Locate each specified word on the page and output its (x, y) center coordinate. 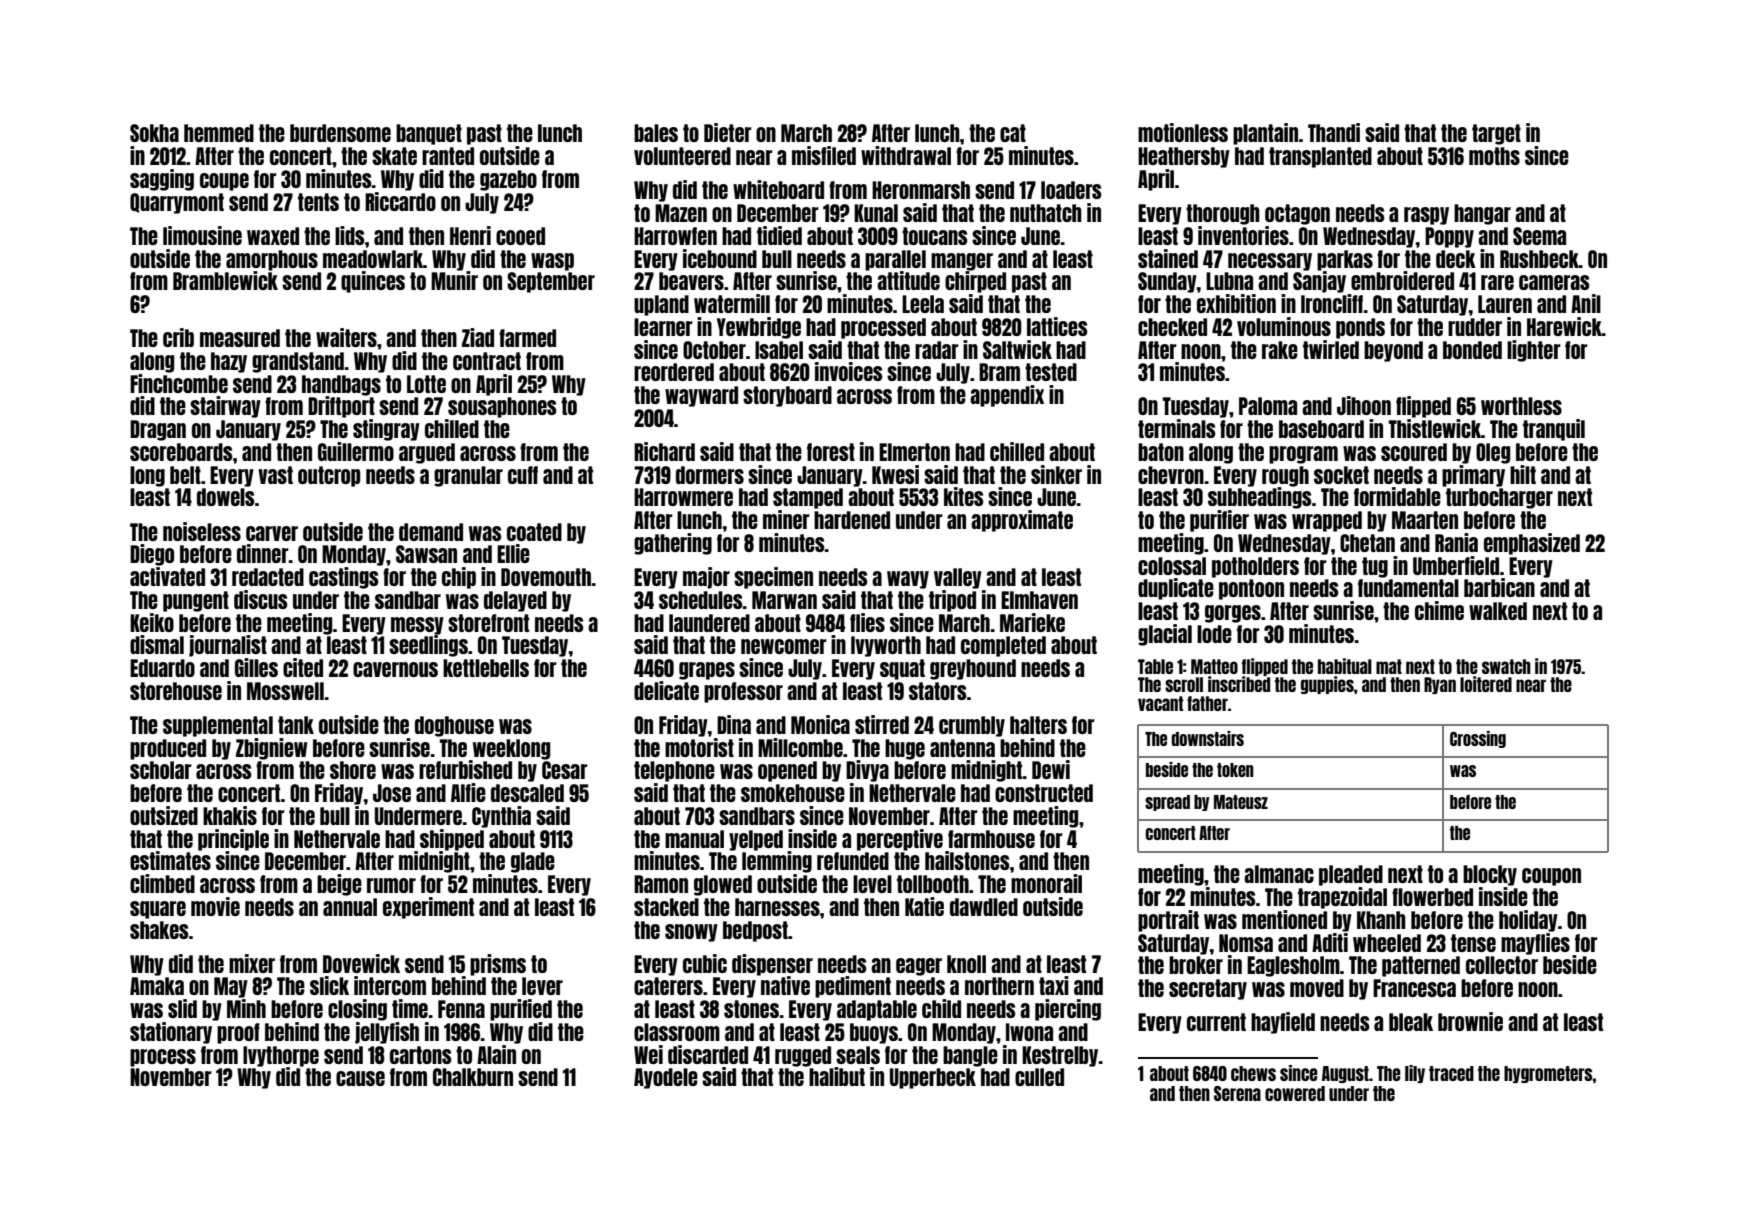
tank (296, 725)
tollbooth (933, 884)
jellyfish (387, 1033)
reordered (674, 372)
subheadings (1259, 498)
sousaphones (502, 407)
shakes (159, 930)
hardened (852, 520)
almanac (1279, 874)
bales (656, 133)
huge (905, 749)
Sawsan (426, 554)
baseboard (1321, 429)
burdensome (340, 133)
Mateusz (1241, 802)
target (1496, 134)
